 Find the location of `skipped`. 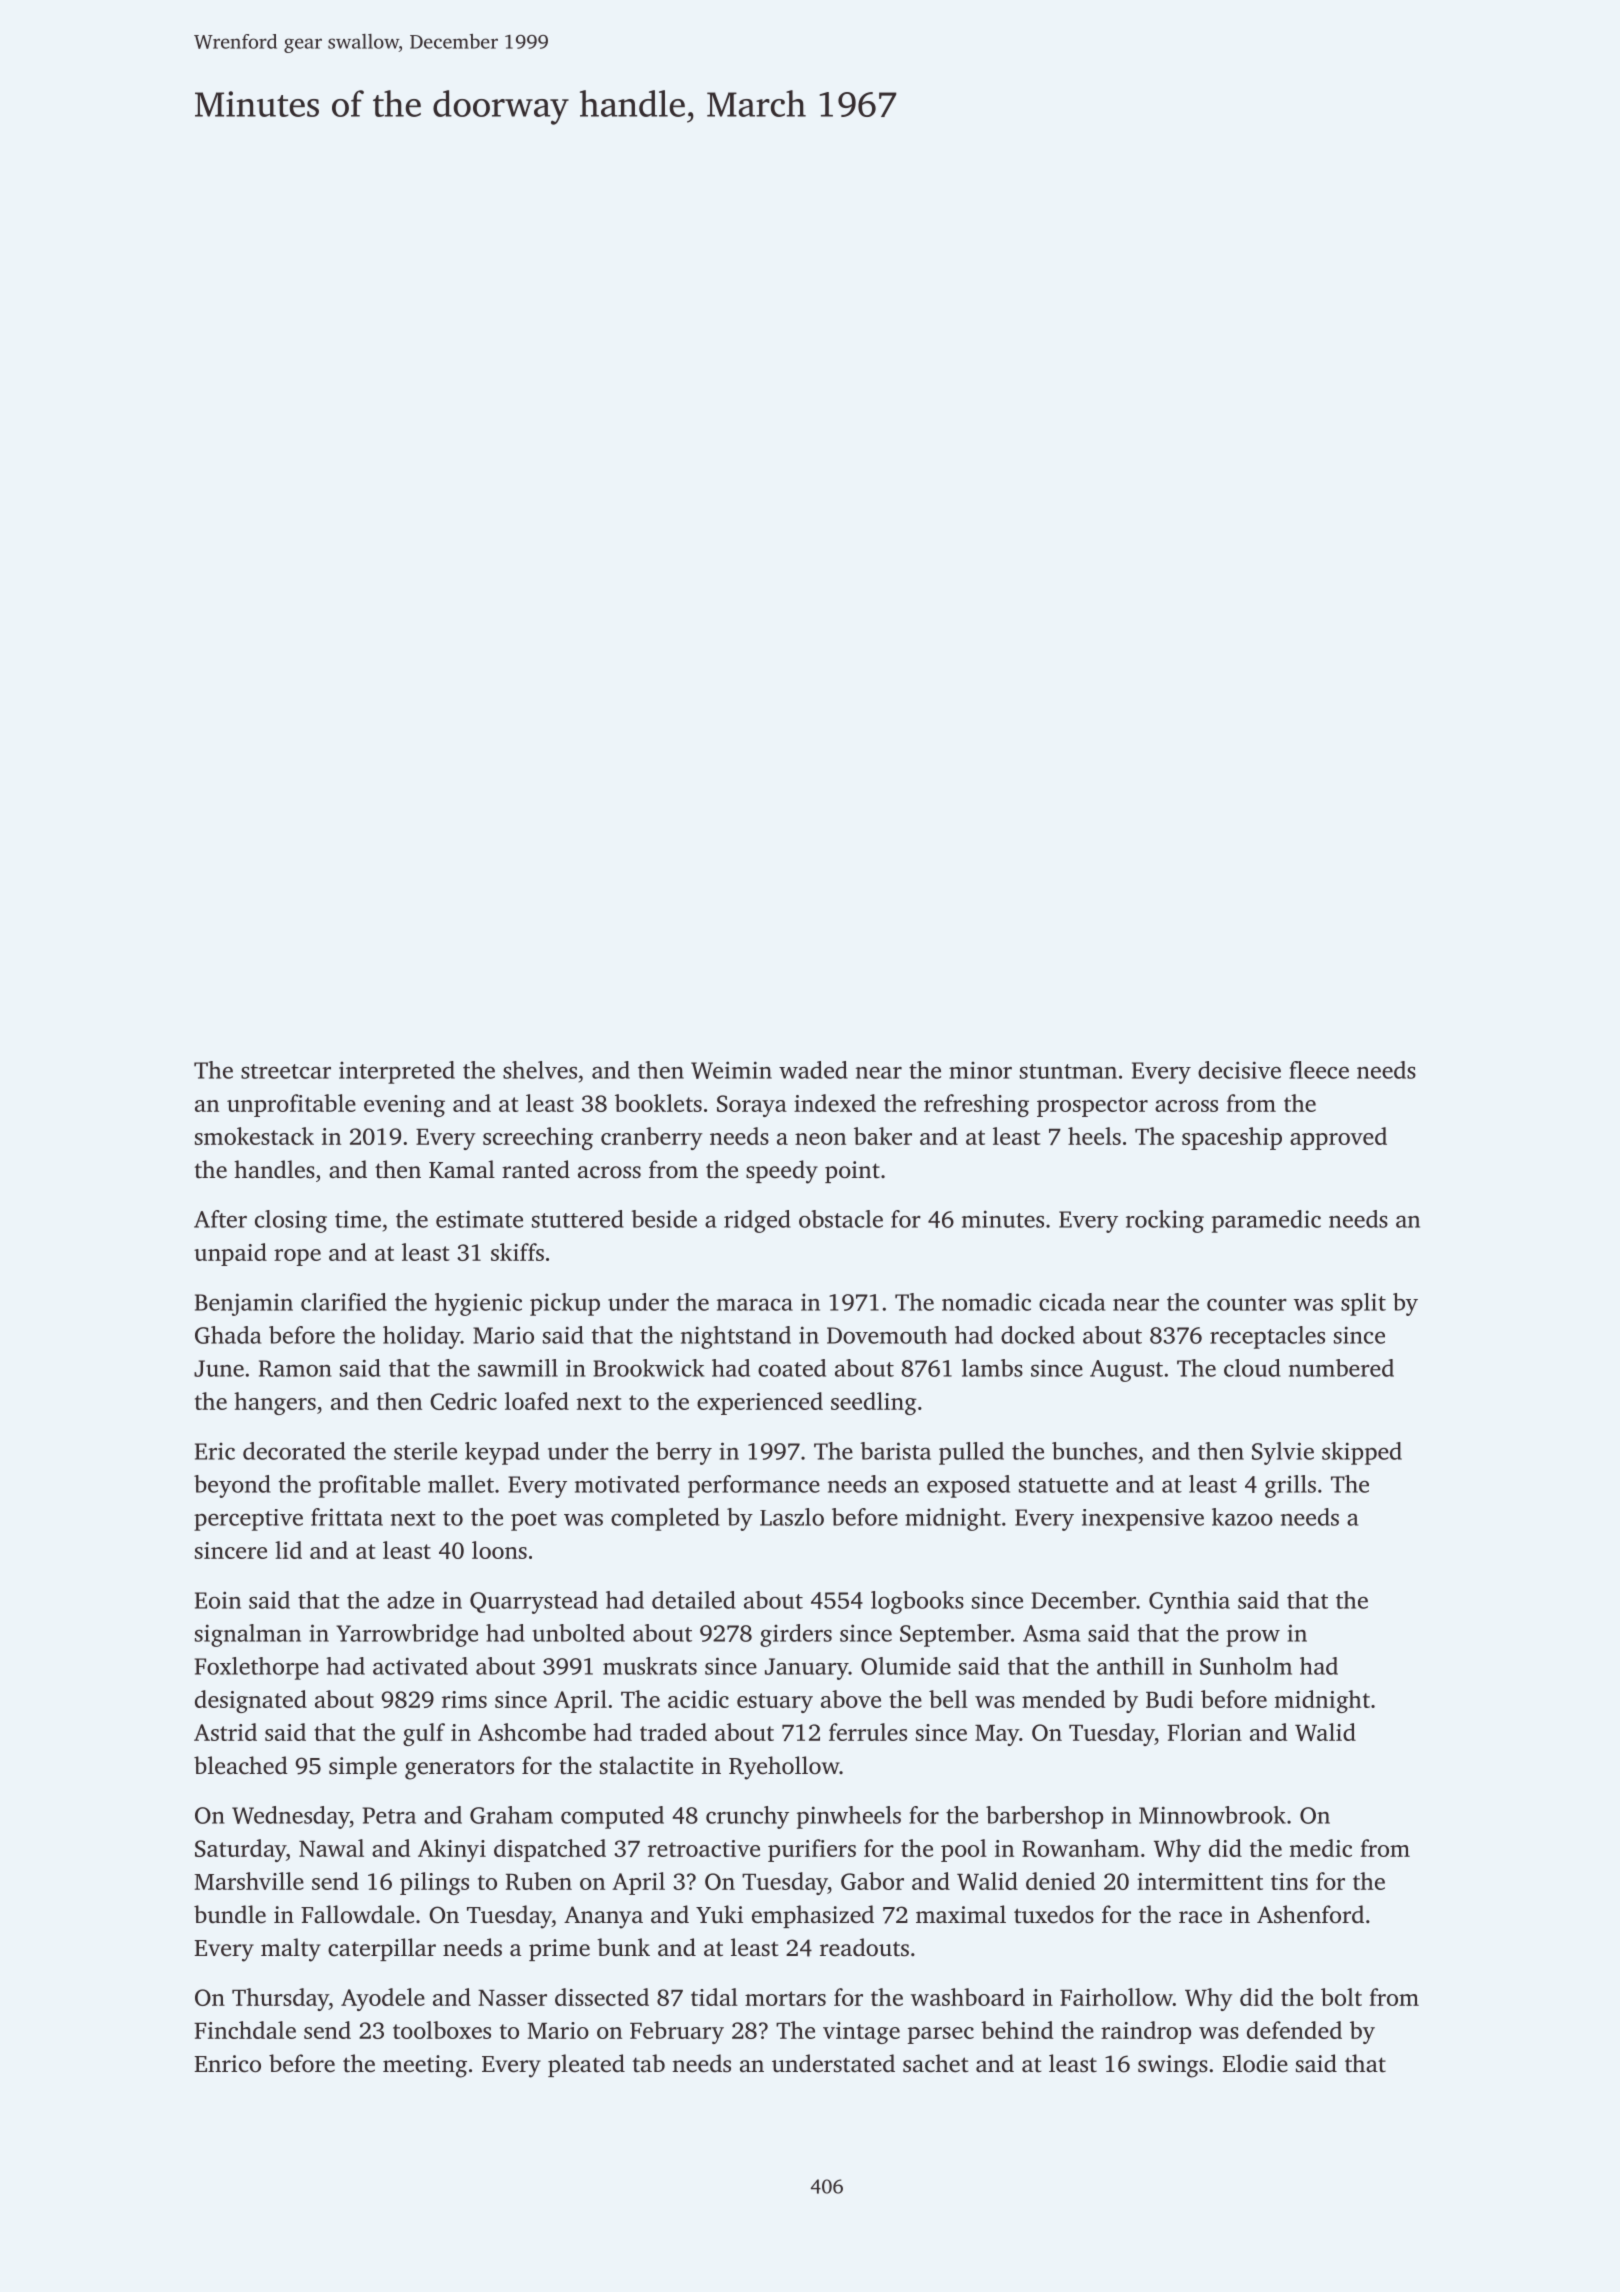

skipped is located at coordinates (1362, 1453).
